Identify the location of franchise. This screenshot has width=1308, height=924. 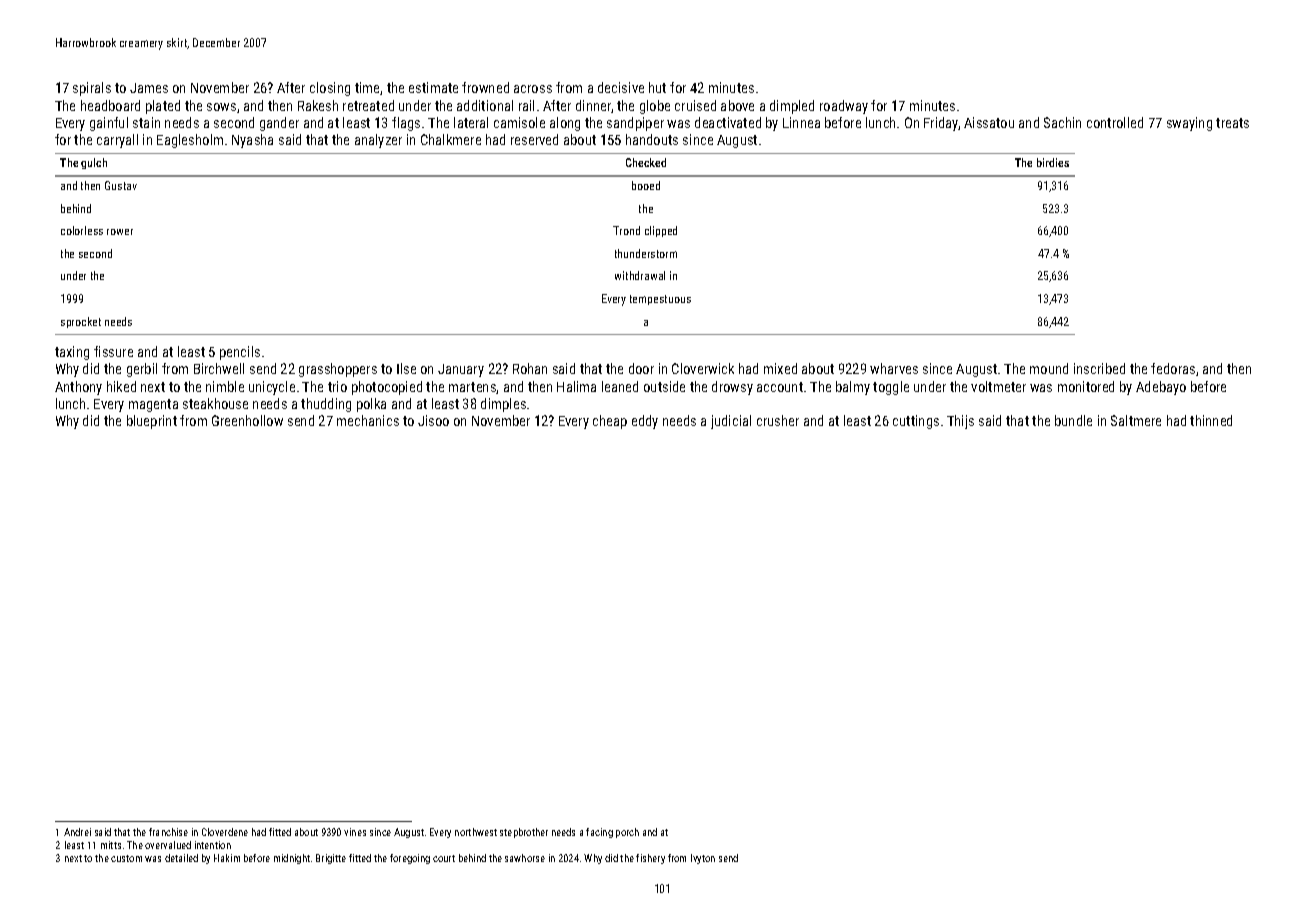
(168, 832).
